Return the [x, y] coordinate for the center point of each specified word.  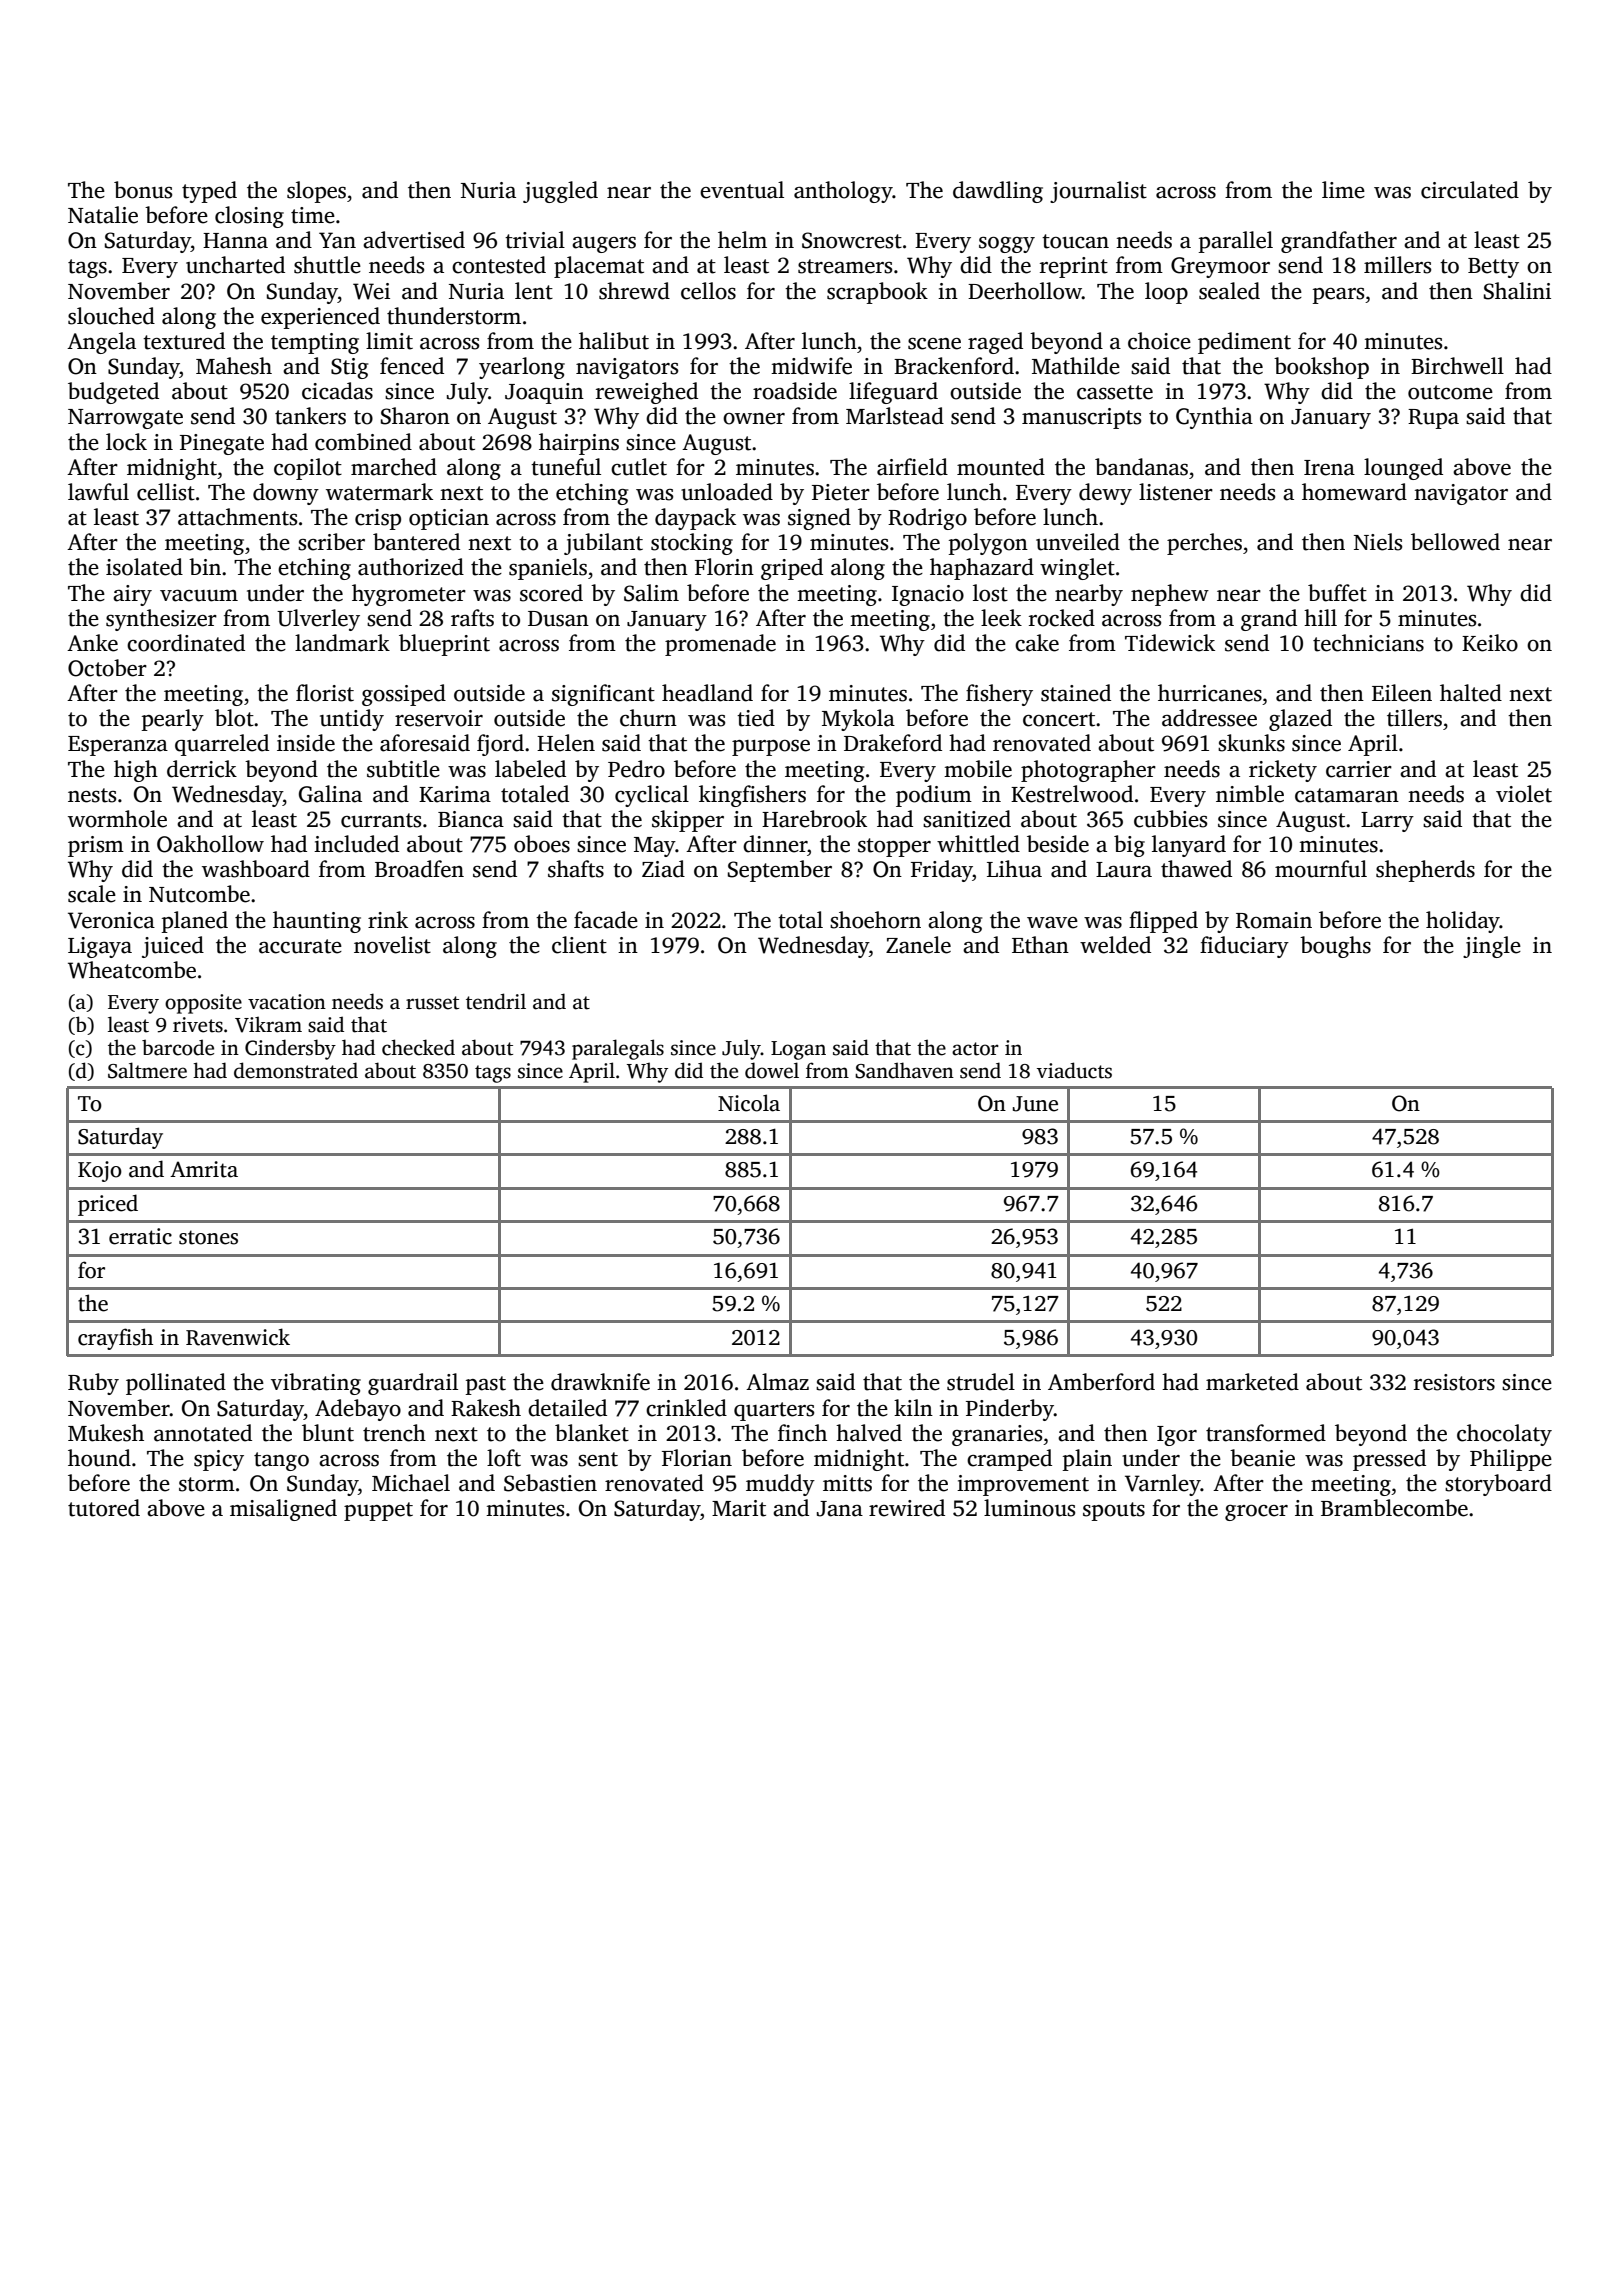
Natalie [103, 215]
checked [418, 1047]
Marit [739, 1508]
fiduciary [1244, 947]
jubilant [603, 544]
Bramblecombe [1394, 1508]
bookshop [1321, 368]
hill [1320, 617]
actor [975, 1049]
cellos [708, 291]
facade [606, 920]
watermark [379, 492]
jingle [1492, 947]
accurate [300, 946]
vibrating [316, 1384]
